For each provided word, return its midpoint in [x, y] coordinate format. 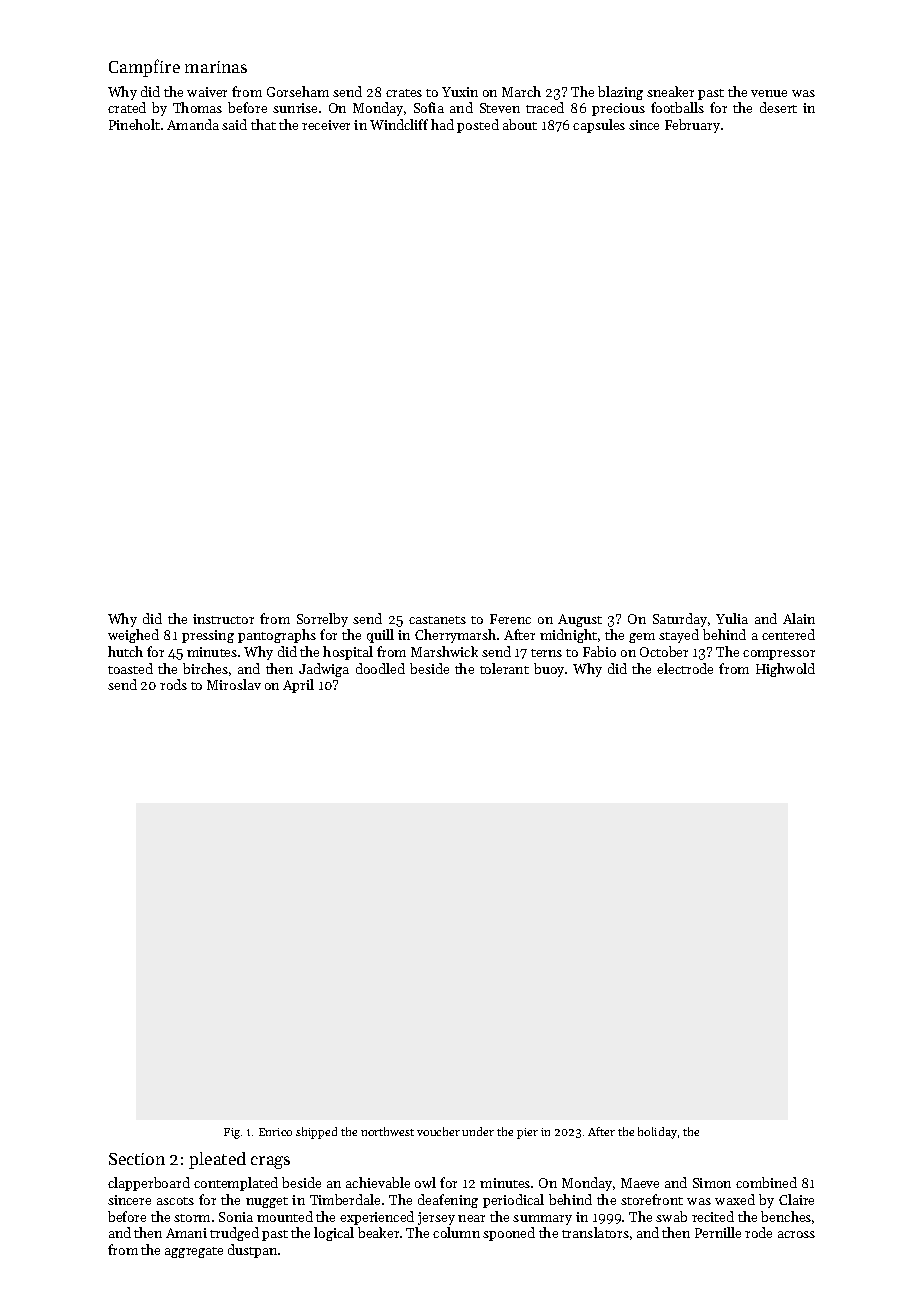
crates [404, 93]
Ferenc [510, 619]
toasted [130, 668]
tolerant [504, 668]
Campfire [144, 68]
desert [778, 107]
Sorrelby [322, 620]
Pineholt [134, 124]
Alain [799, 618]
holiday [657, 1133]
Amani [186, 1233]
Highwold [785, 670]
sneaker [670, 91]
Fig [232, 1133]
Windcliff [399, 124]
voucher [438, 1131]
